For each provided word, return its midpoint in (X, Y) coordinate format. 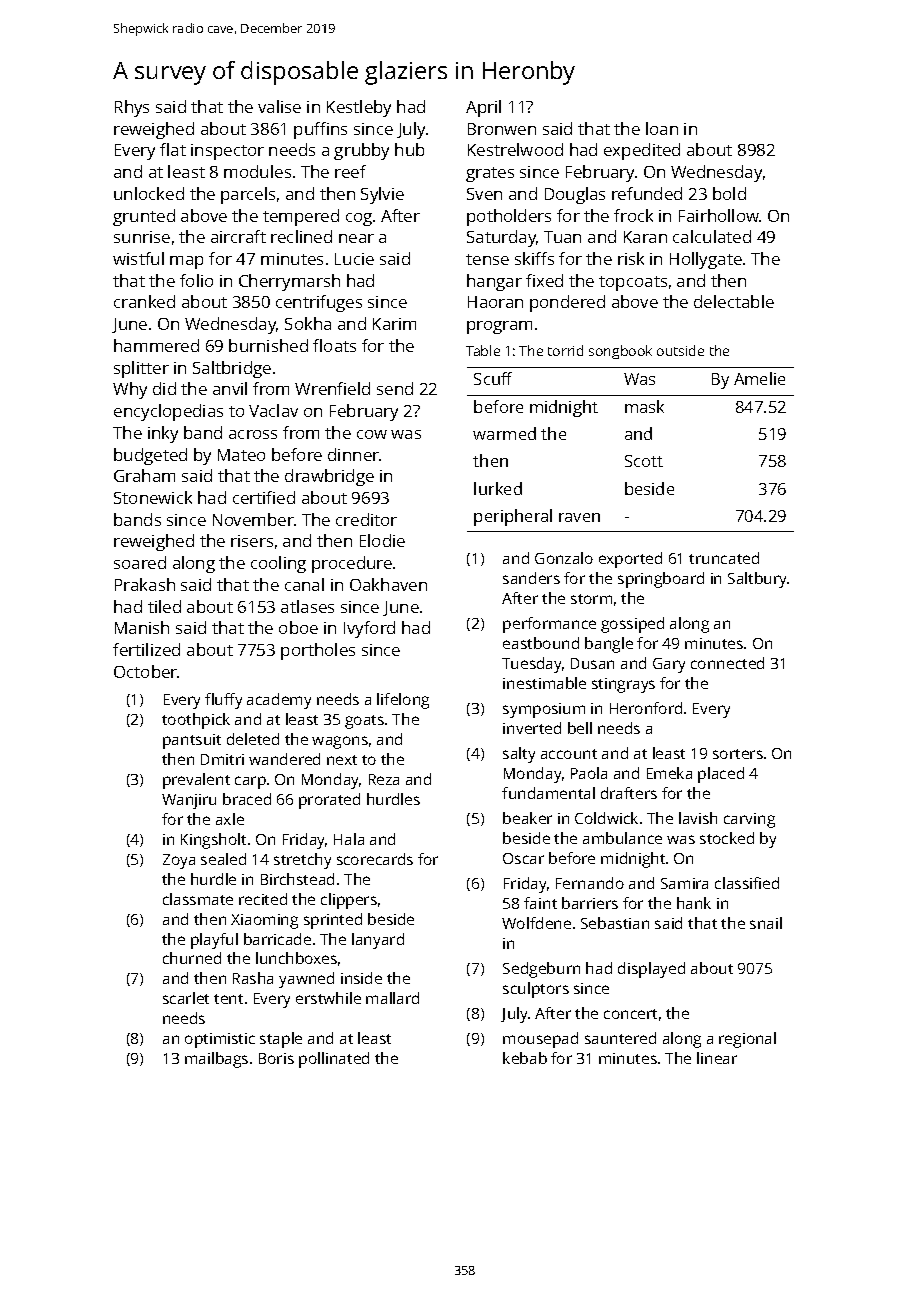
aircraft (238, 236)
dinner (353, 454)
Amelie (759, 378)
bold (729, 193)
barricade (277, 939)
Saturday (502, 238)
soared (140, 562)
